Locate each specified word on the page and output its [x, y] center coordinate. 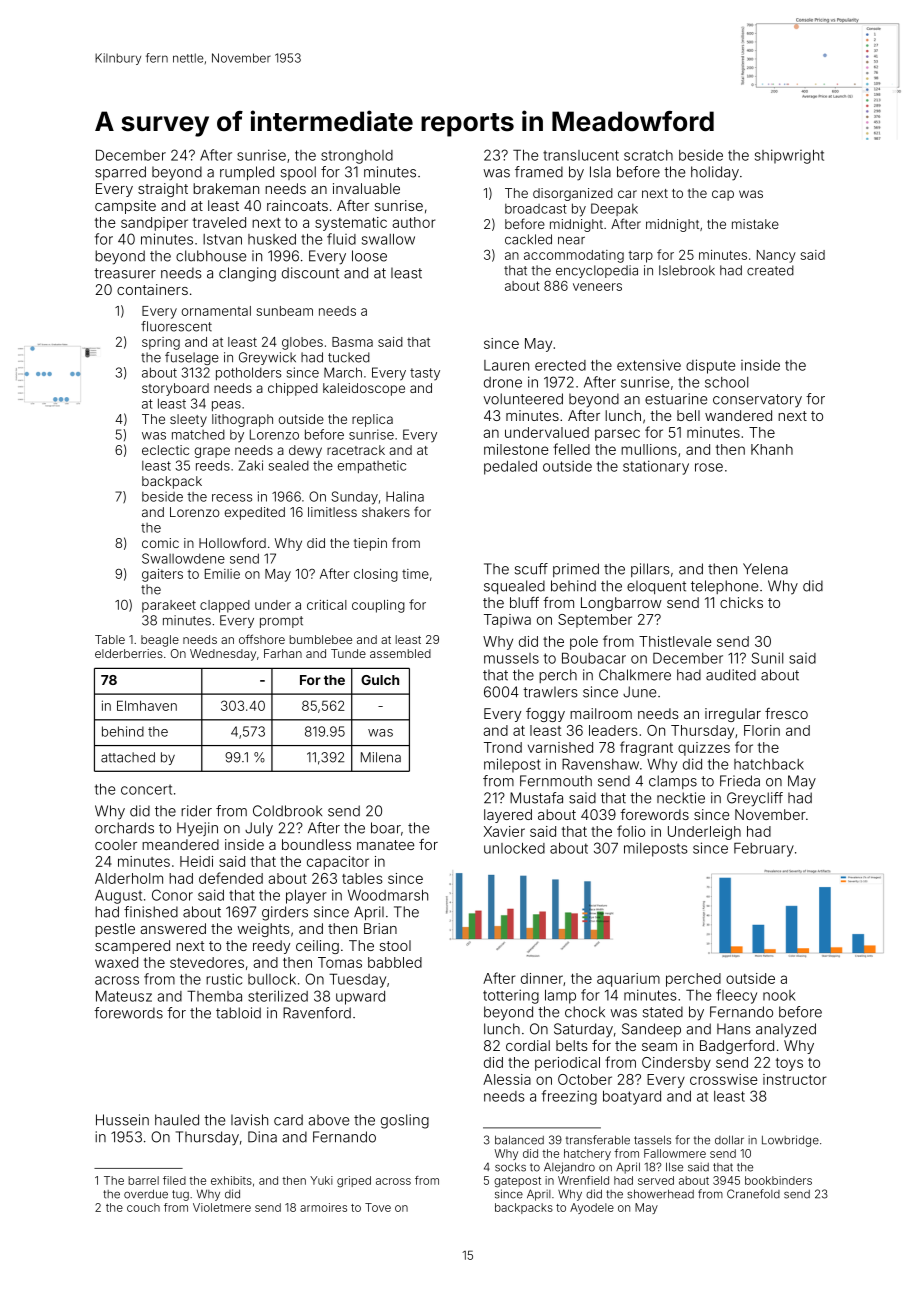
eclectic [165, 450]
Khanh [772, 449]
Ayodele [592, 1208]
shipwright [789, 156]
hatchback [769, 764]
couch [143, 1207]
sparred [120, 173]
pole [584, 643]
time [415, 574]
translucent [581, 155]
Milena [381, 757]
